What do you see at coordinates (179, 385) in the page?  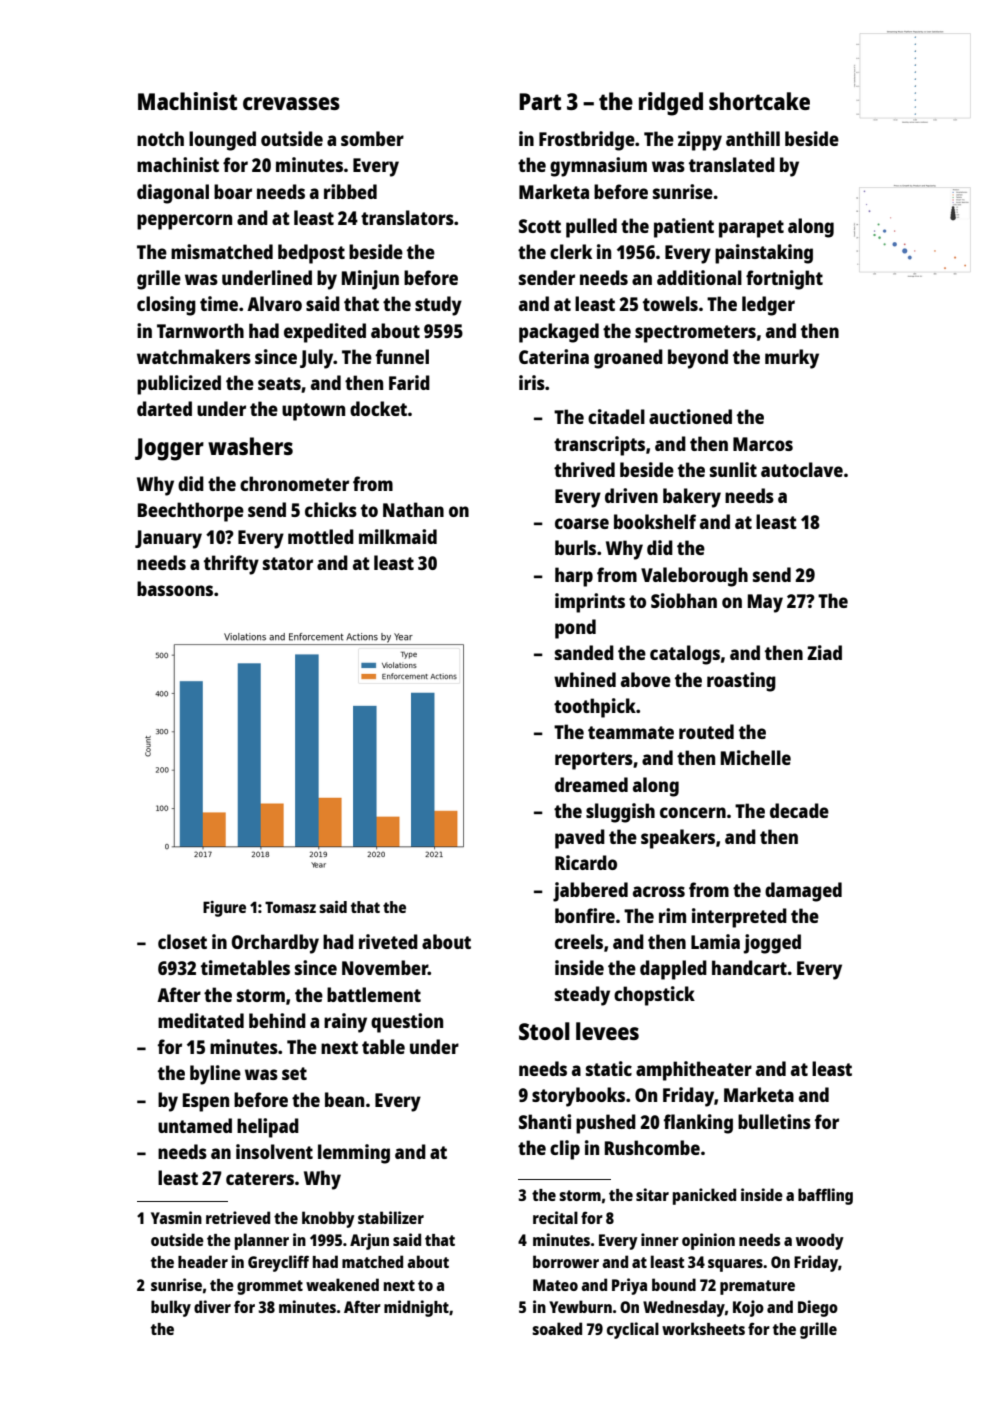 I see `publicized` at bounding box center [179, 385].
